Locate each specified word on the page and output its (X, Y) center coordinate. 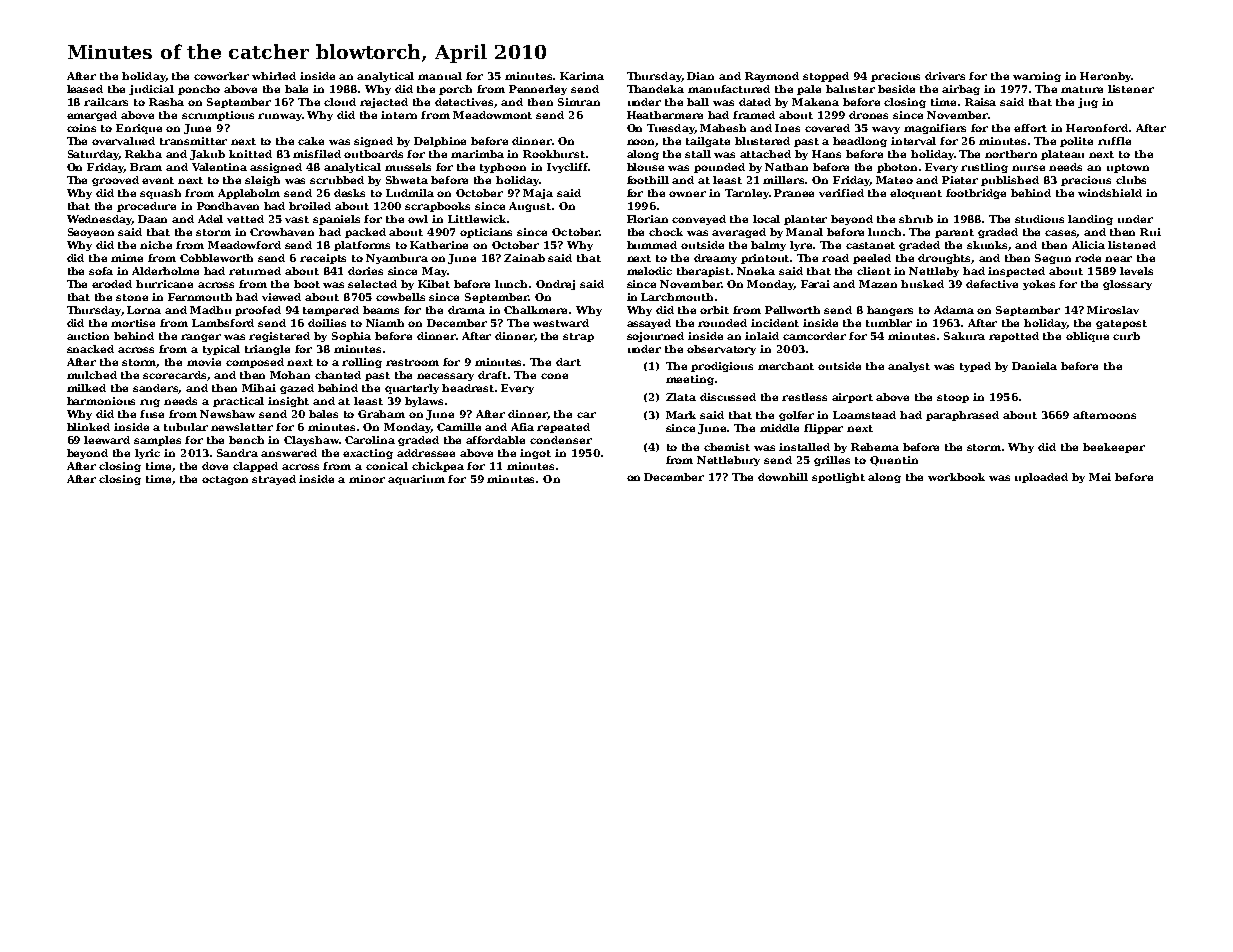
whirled (274, 76)
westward (561, 323)
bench (246, 440)
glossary (1127, 285)
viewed (281, 297)
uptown (1128, 168)
